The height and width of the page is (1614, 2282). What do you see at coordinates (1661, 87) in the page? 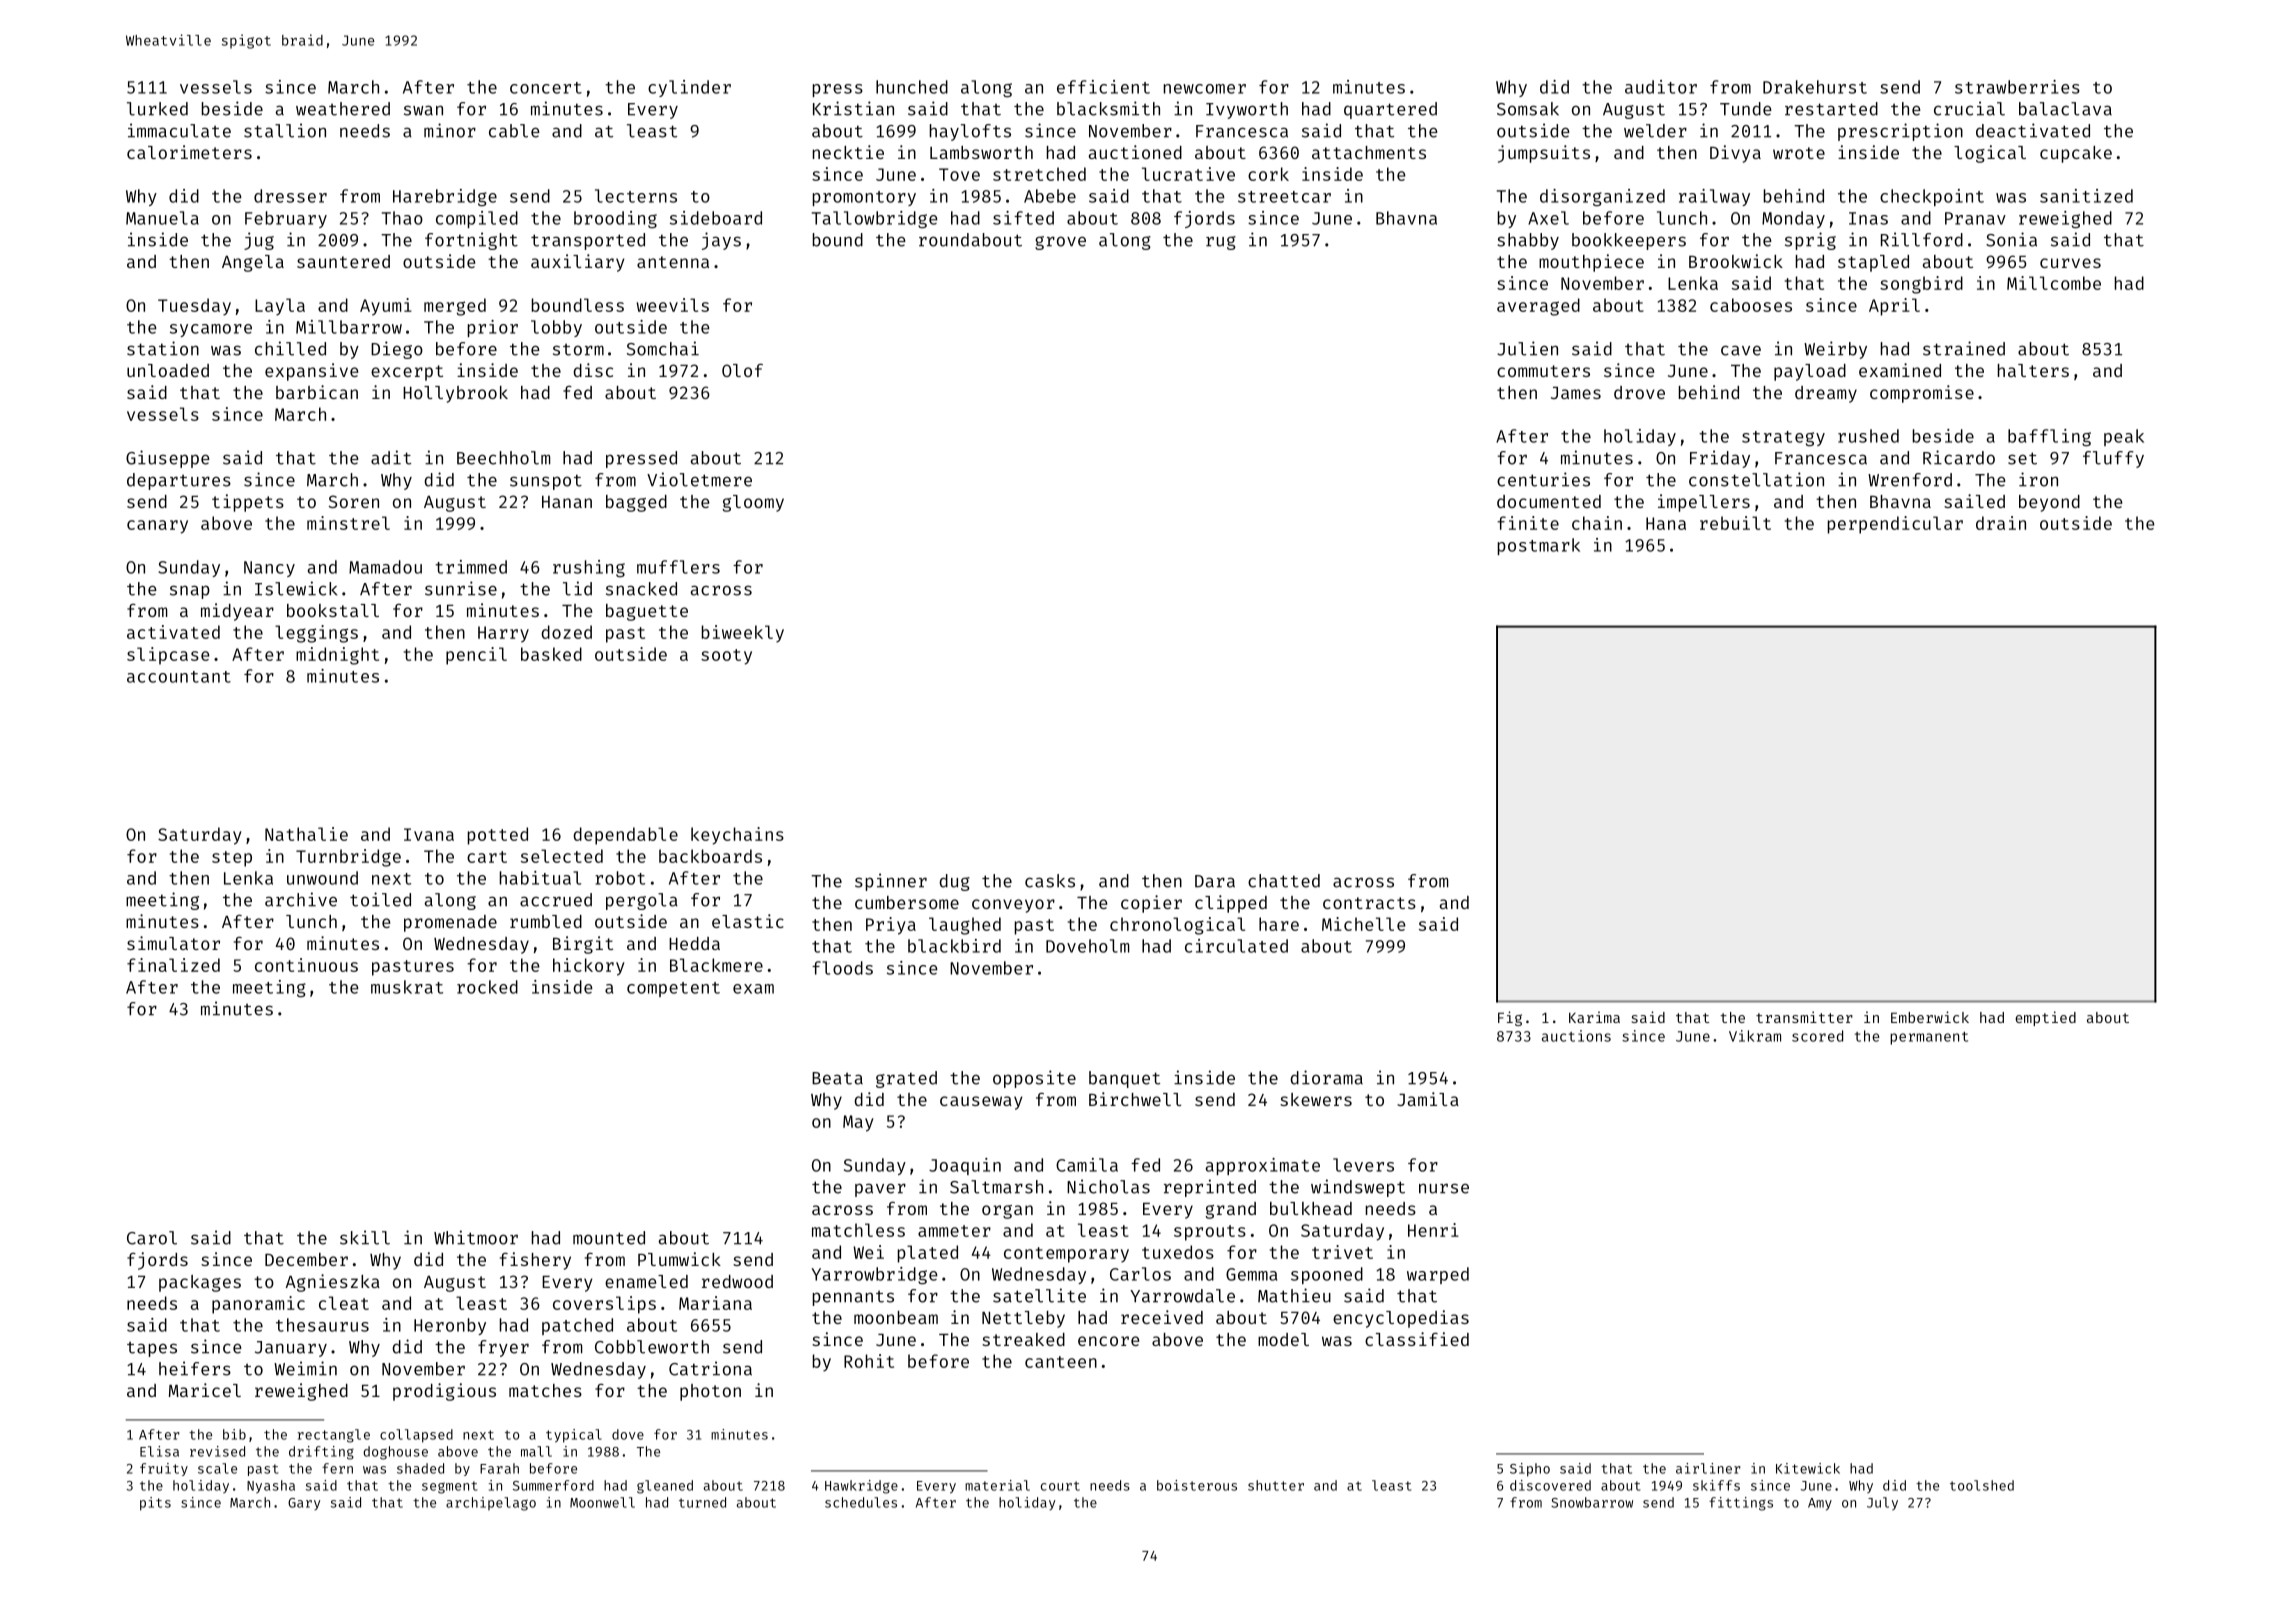
I see `auditor` at bounding box center [1661, 87].
